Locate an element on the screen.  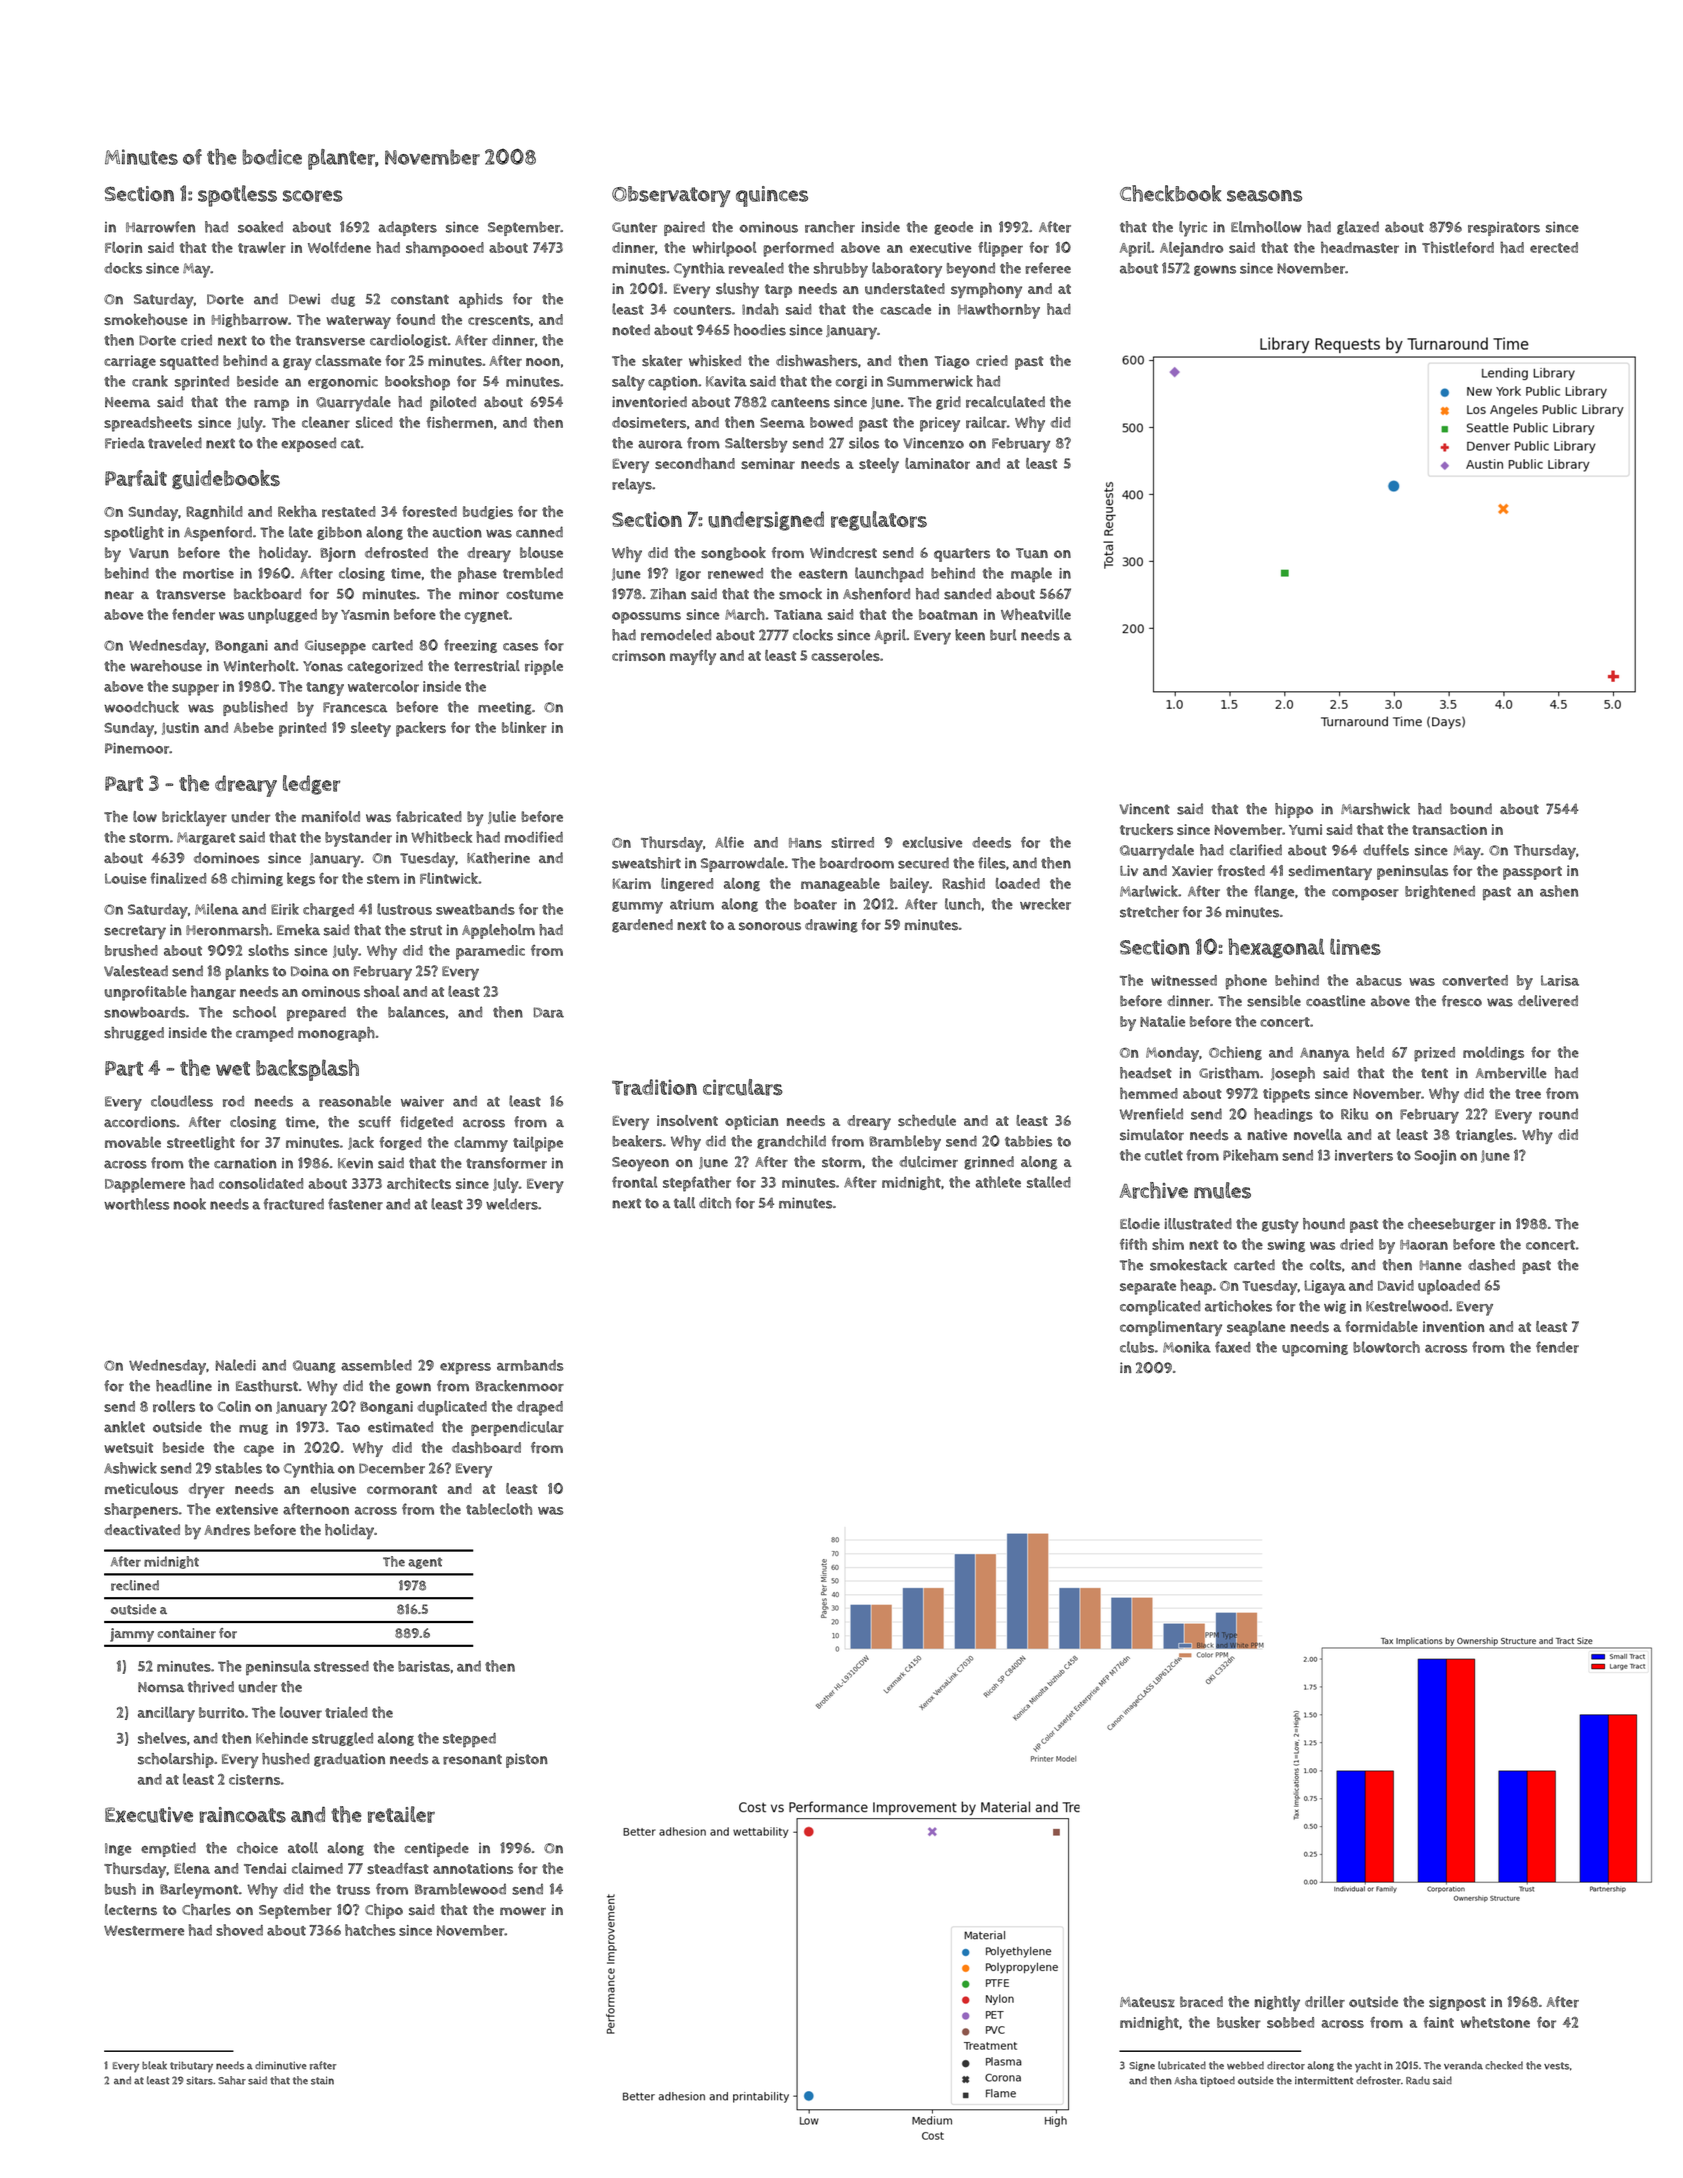
faint is located at coordinates (1439, 2022).
